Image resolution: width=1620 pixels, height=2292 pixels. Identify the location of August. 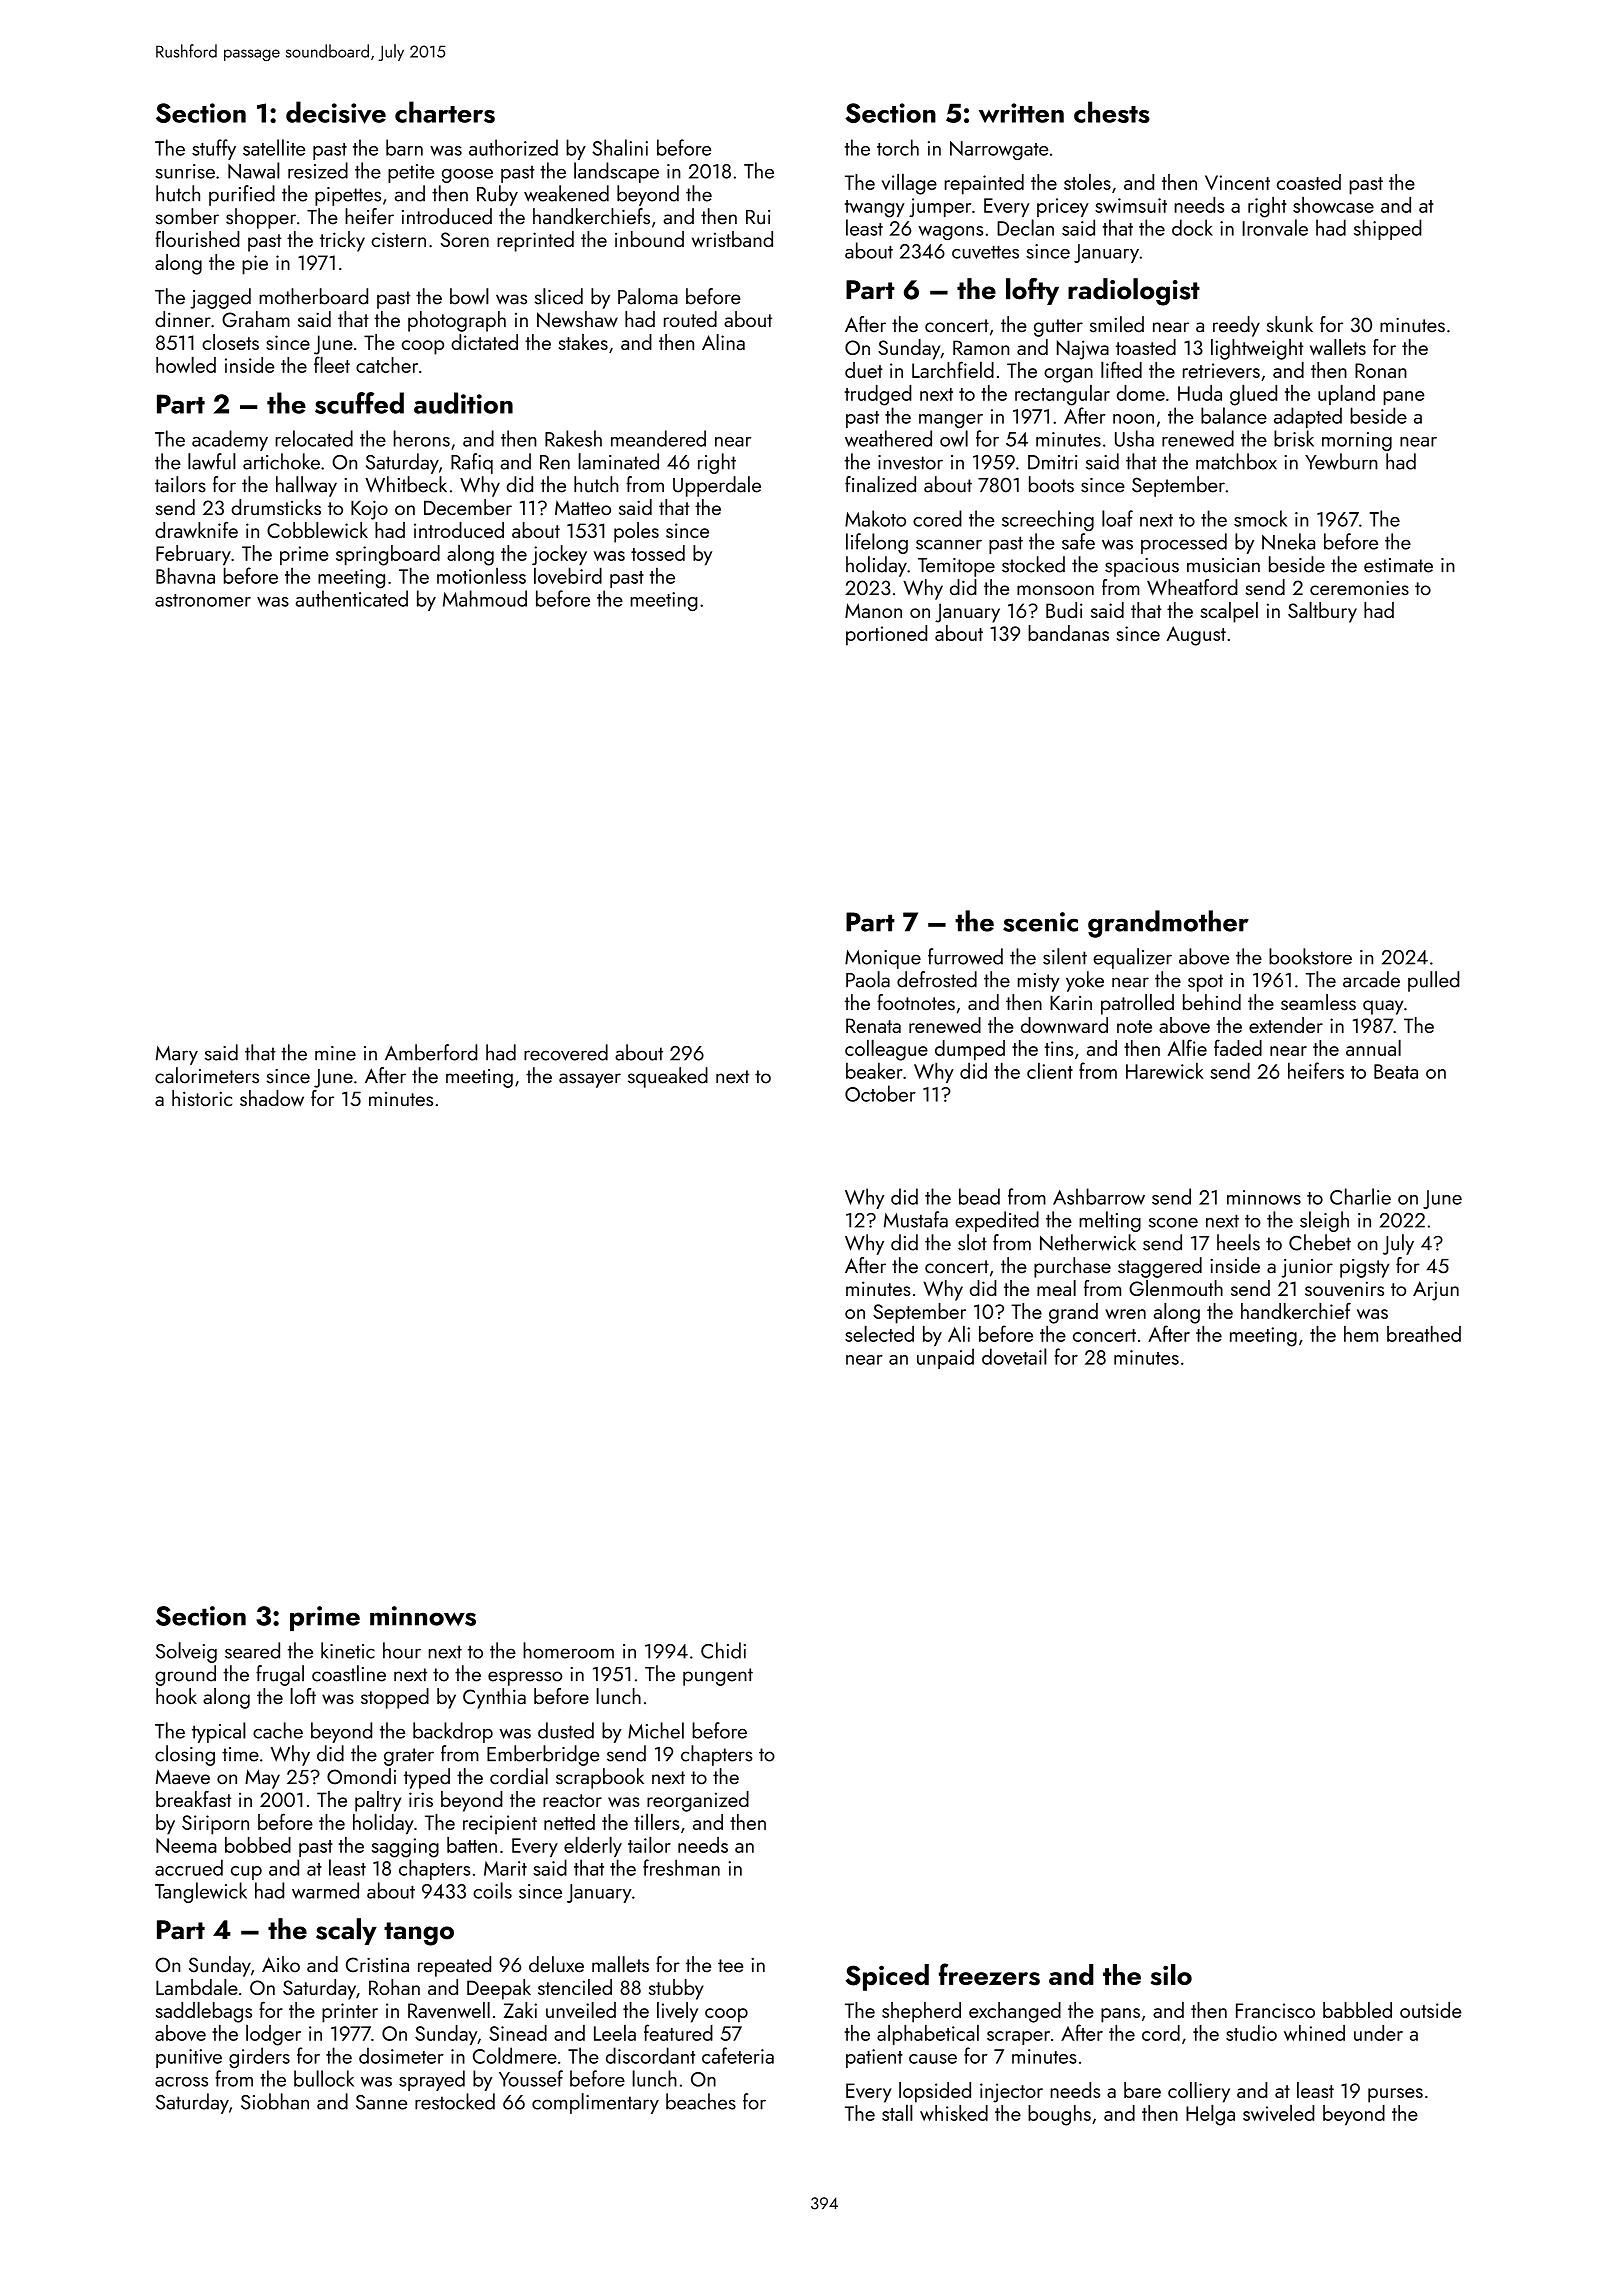
(1196, 636).
